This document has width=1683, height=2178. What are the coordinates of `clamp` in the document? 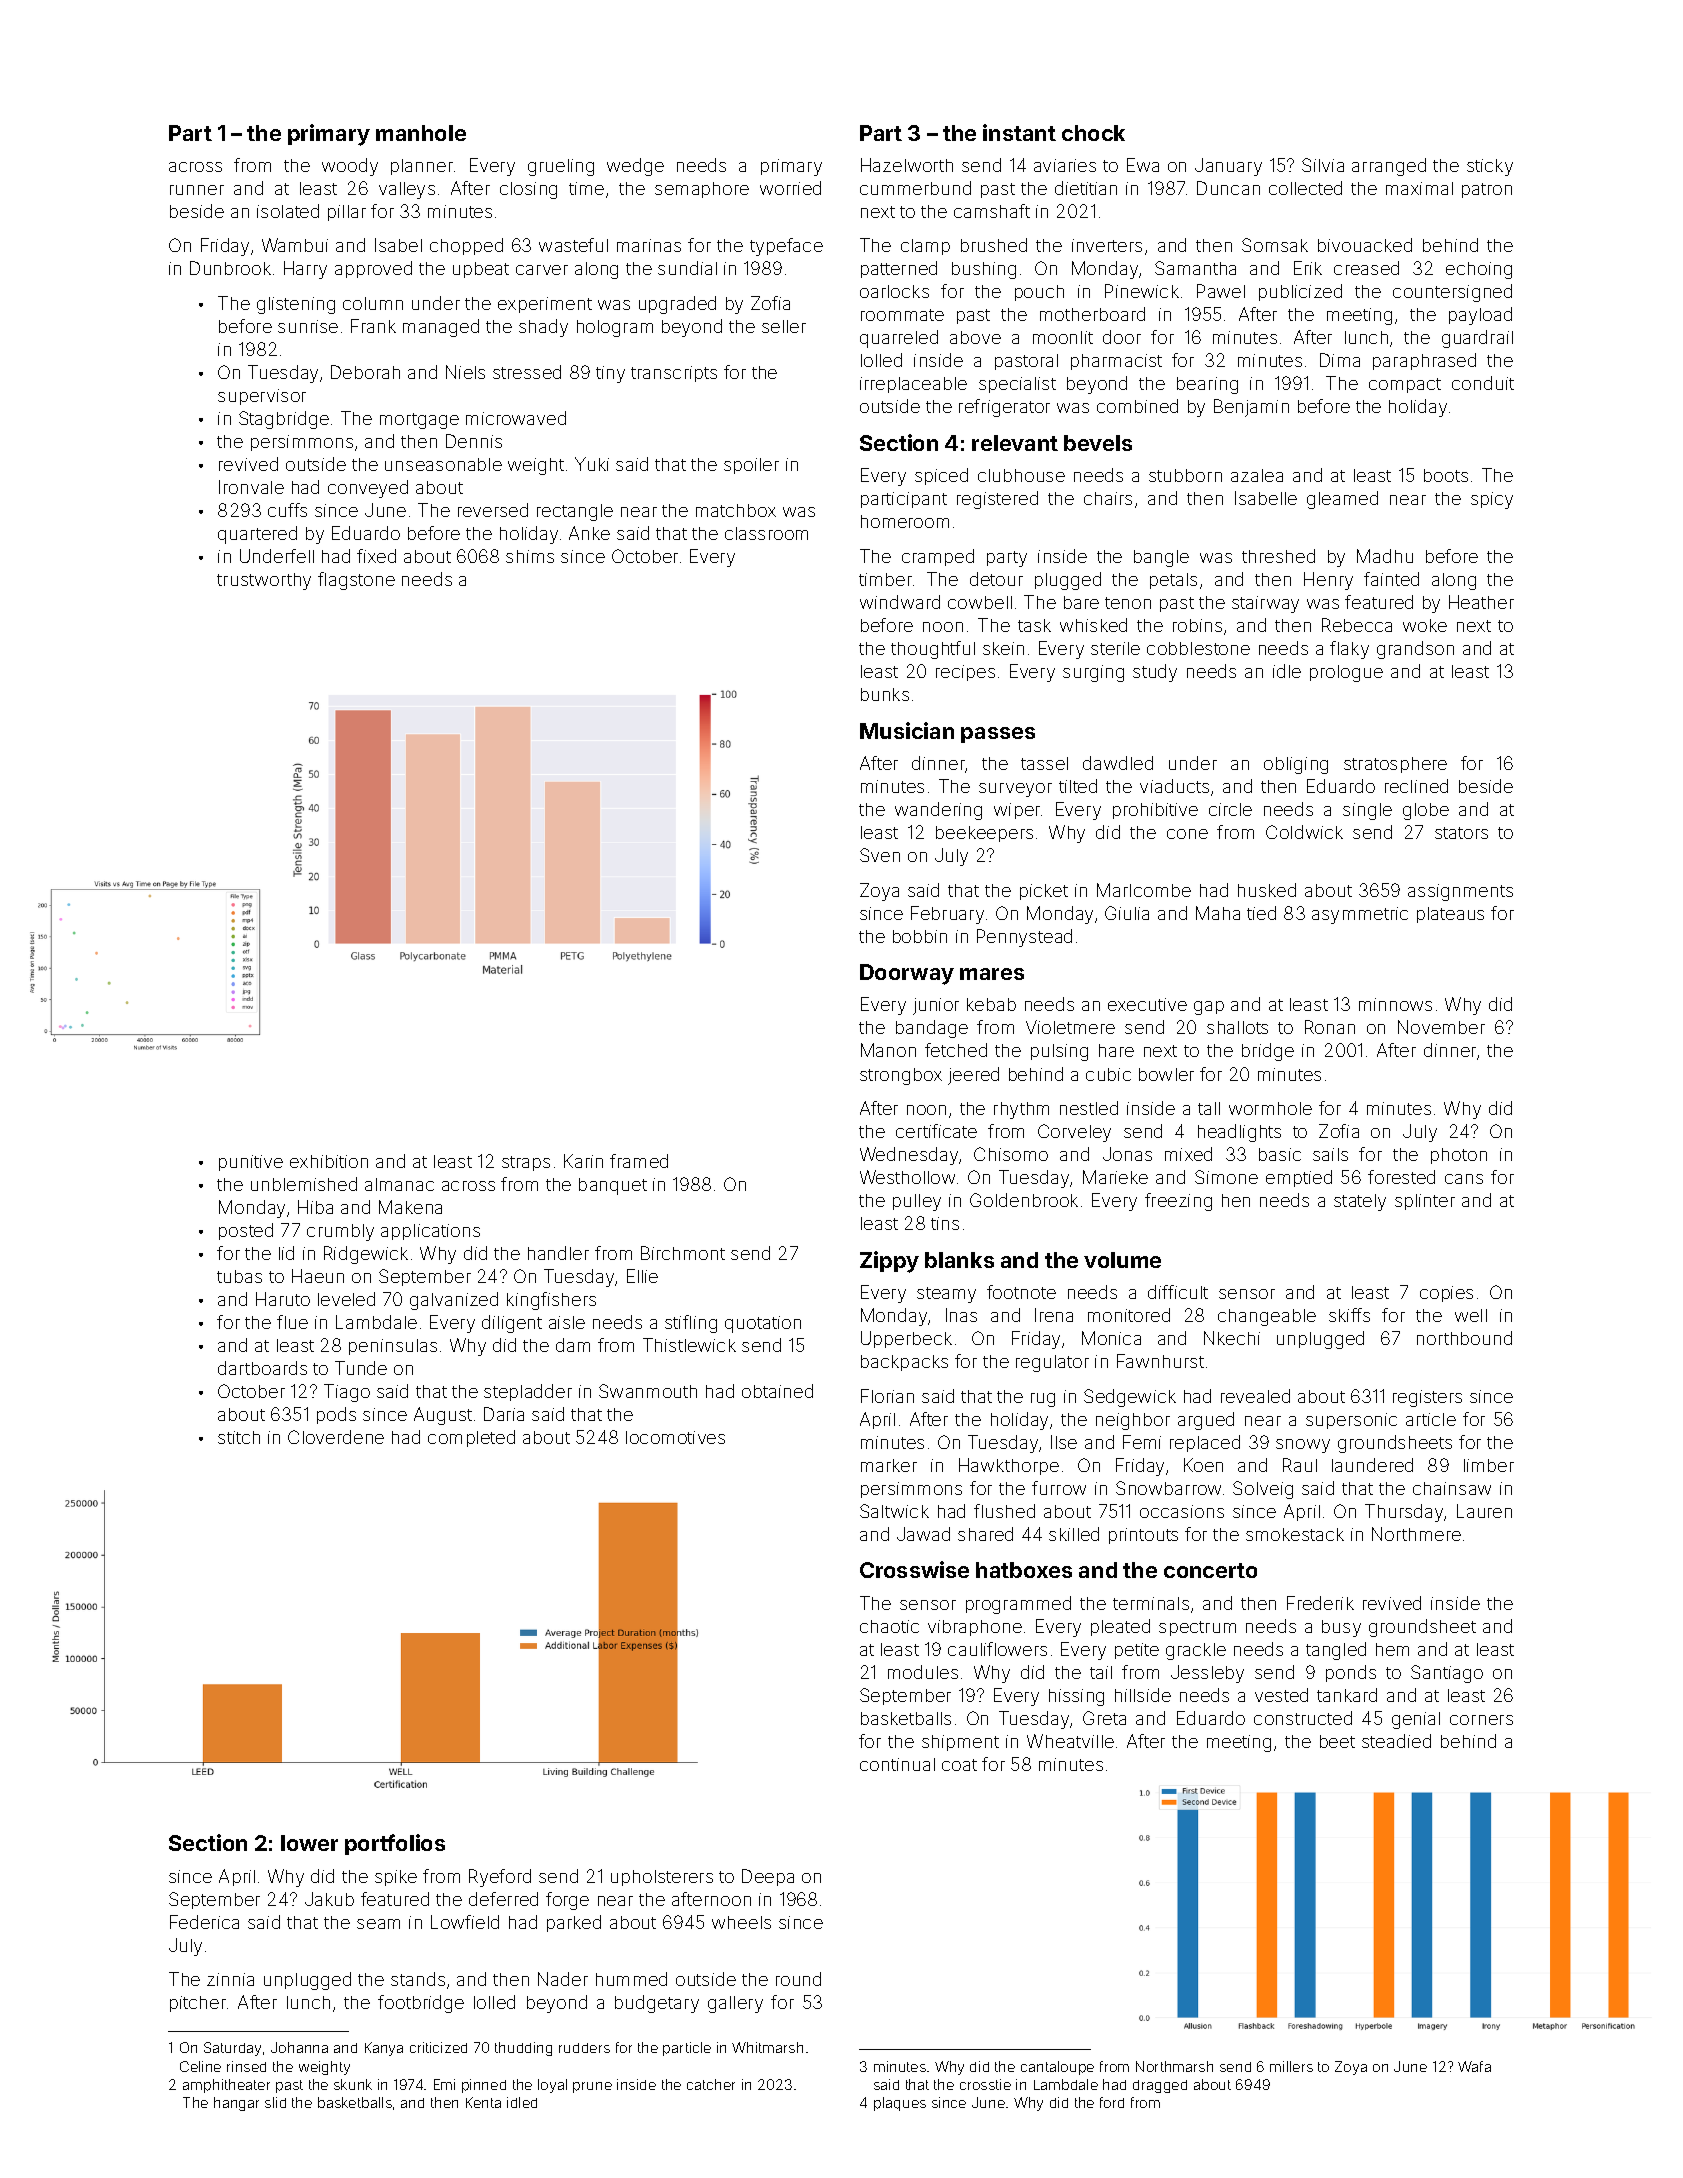 It's located at (925, 247).
